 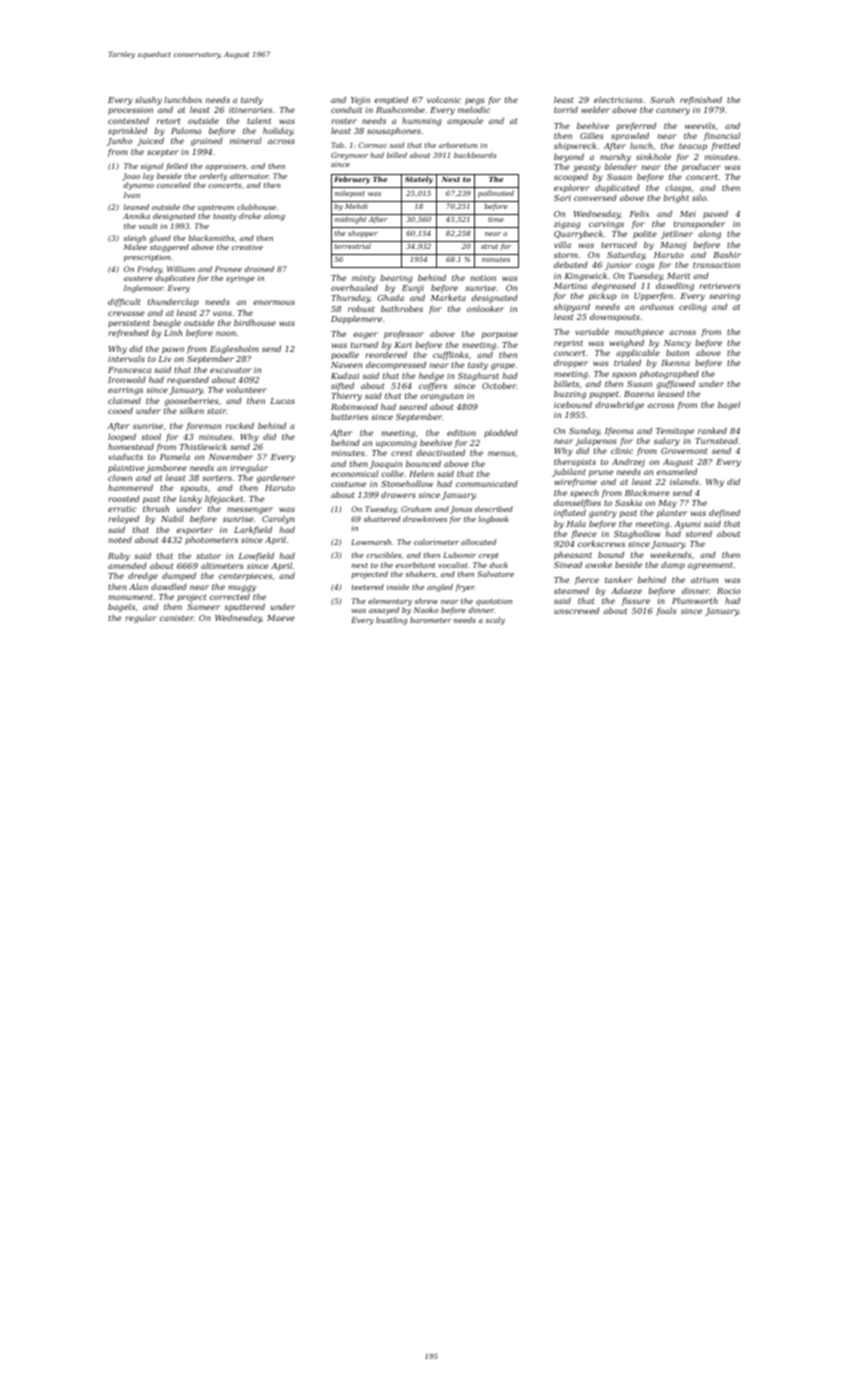 I want to click on Nancy, so click(x=677, y=344).
